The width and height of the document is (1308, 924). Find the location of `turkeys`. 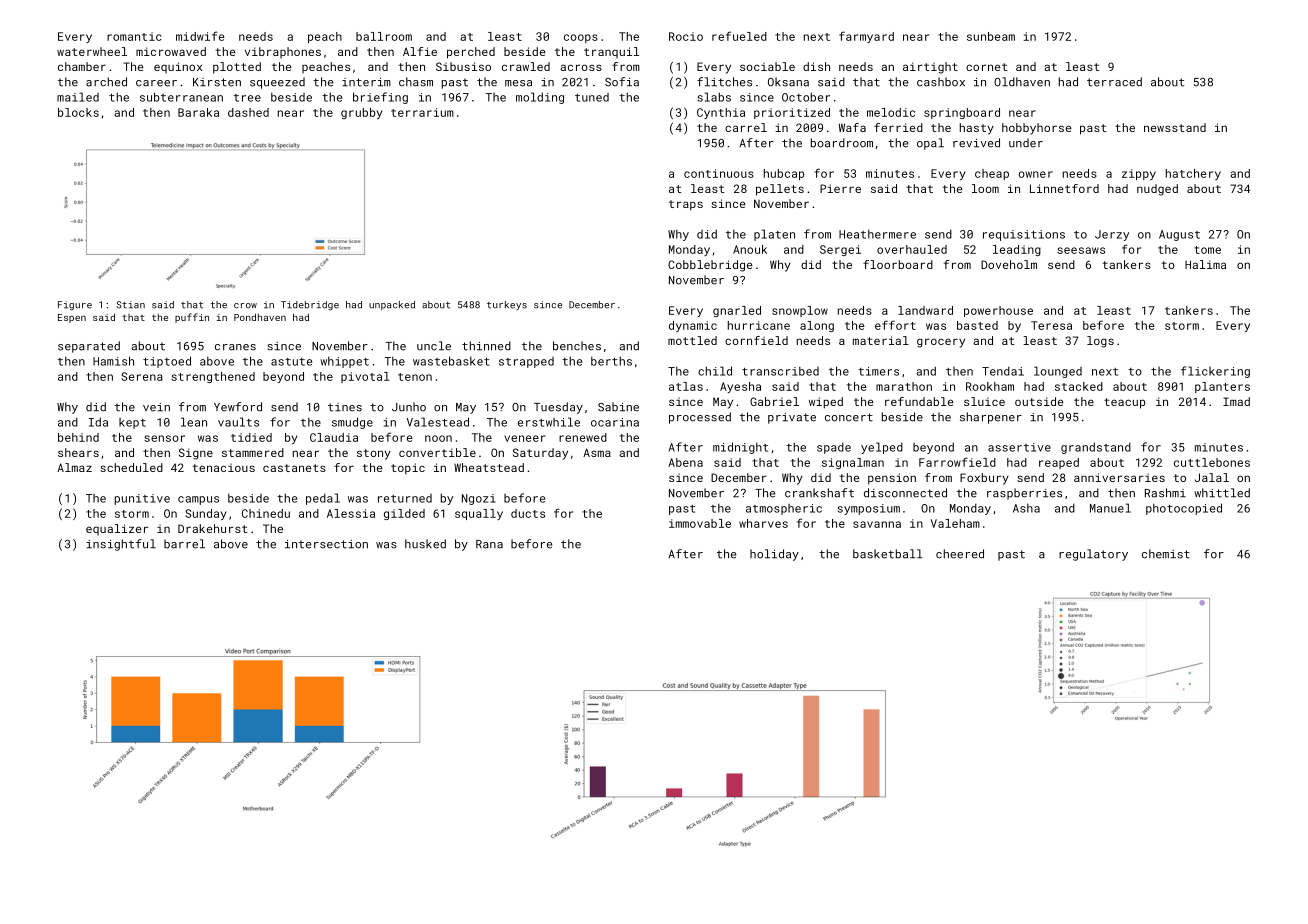

turkeys is located at coordinates (507, 305).
